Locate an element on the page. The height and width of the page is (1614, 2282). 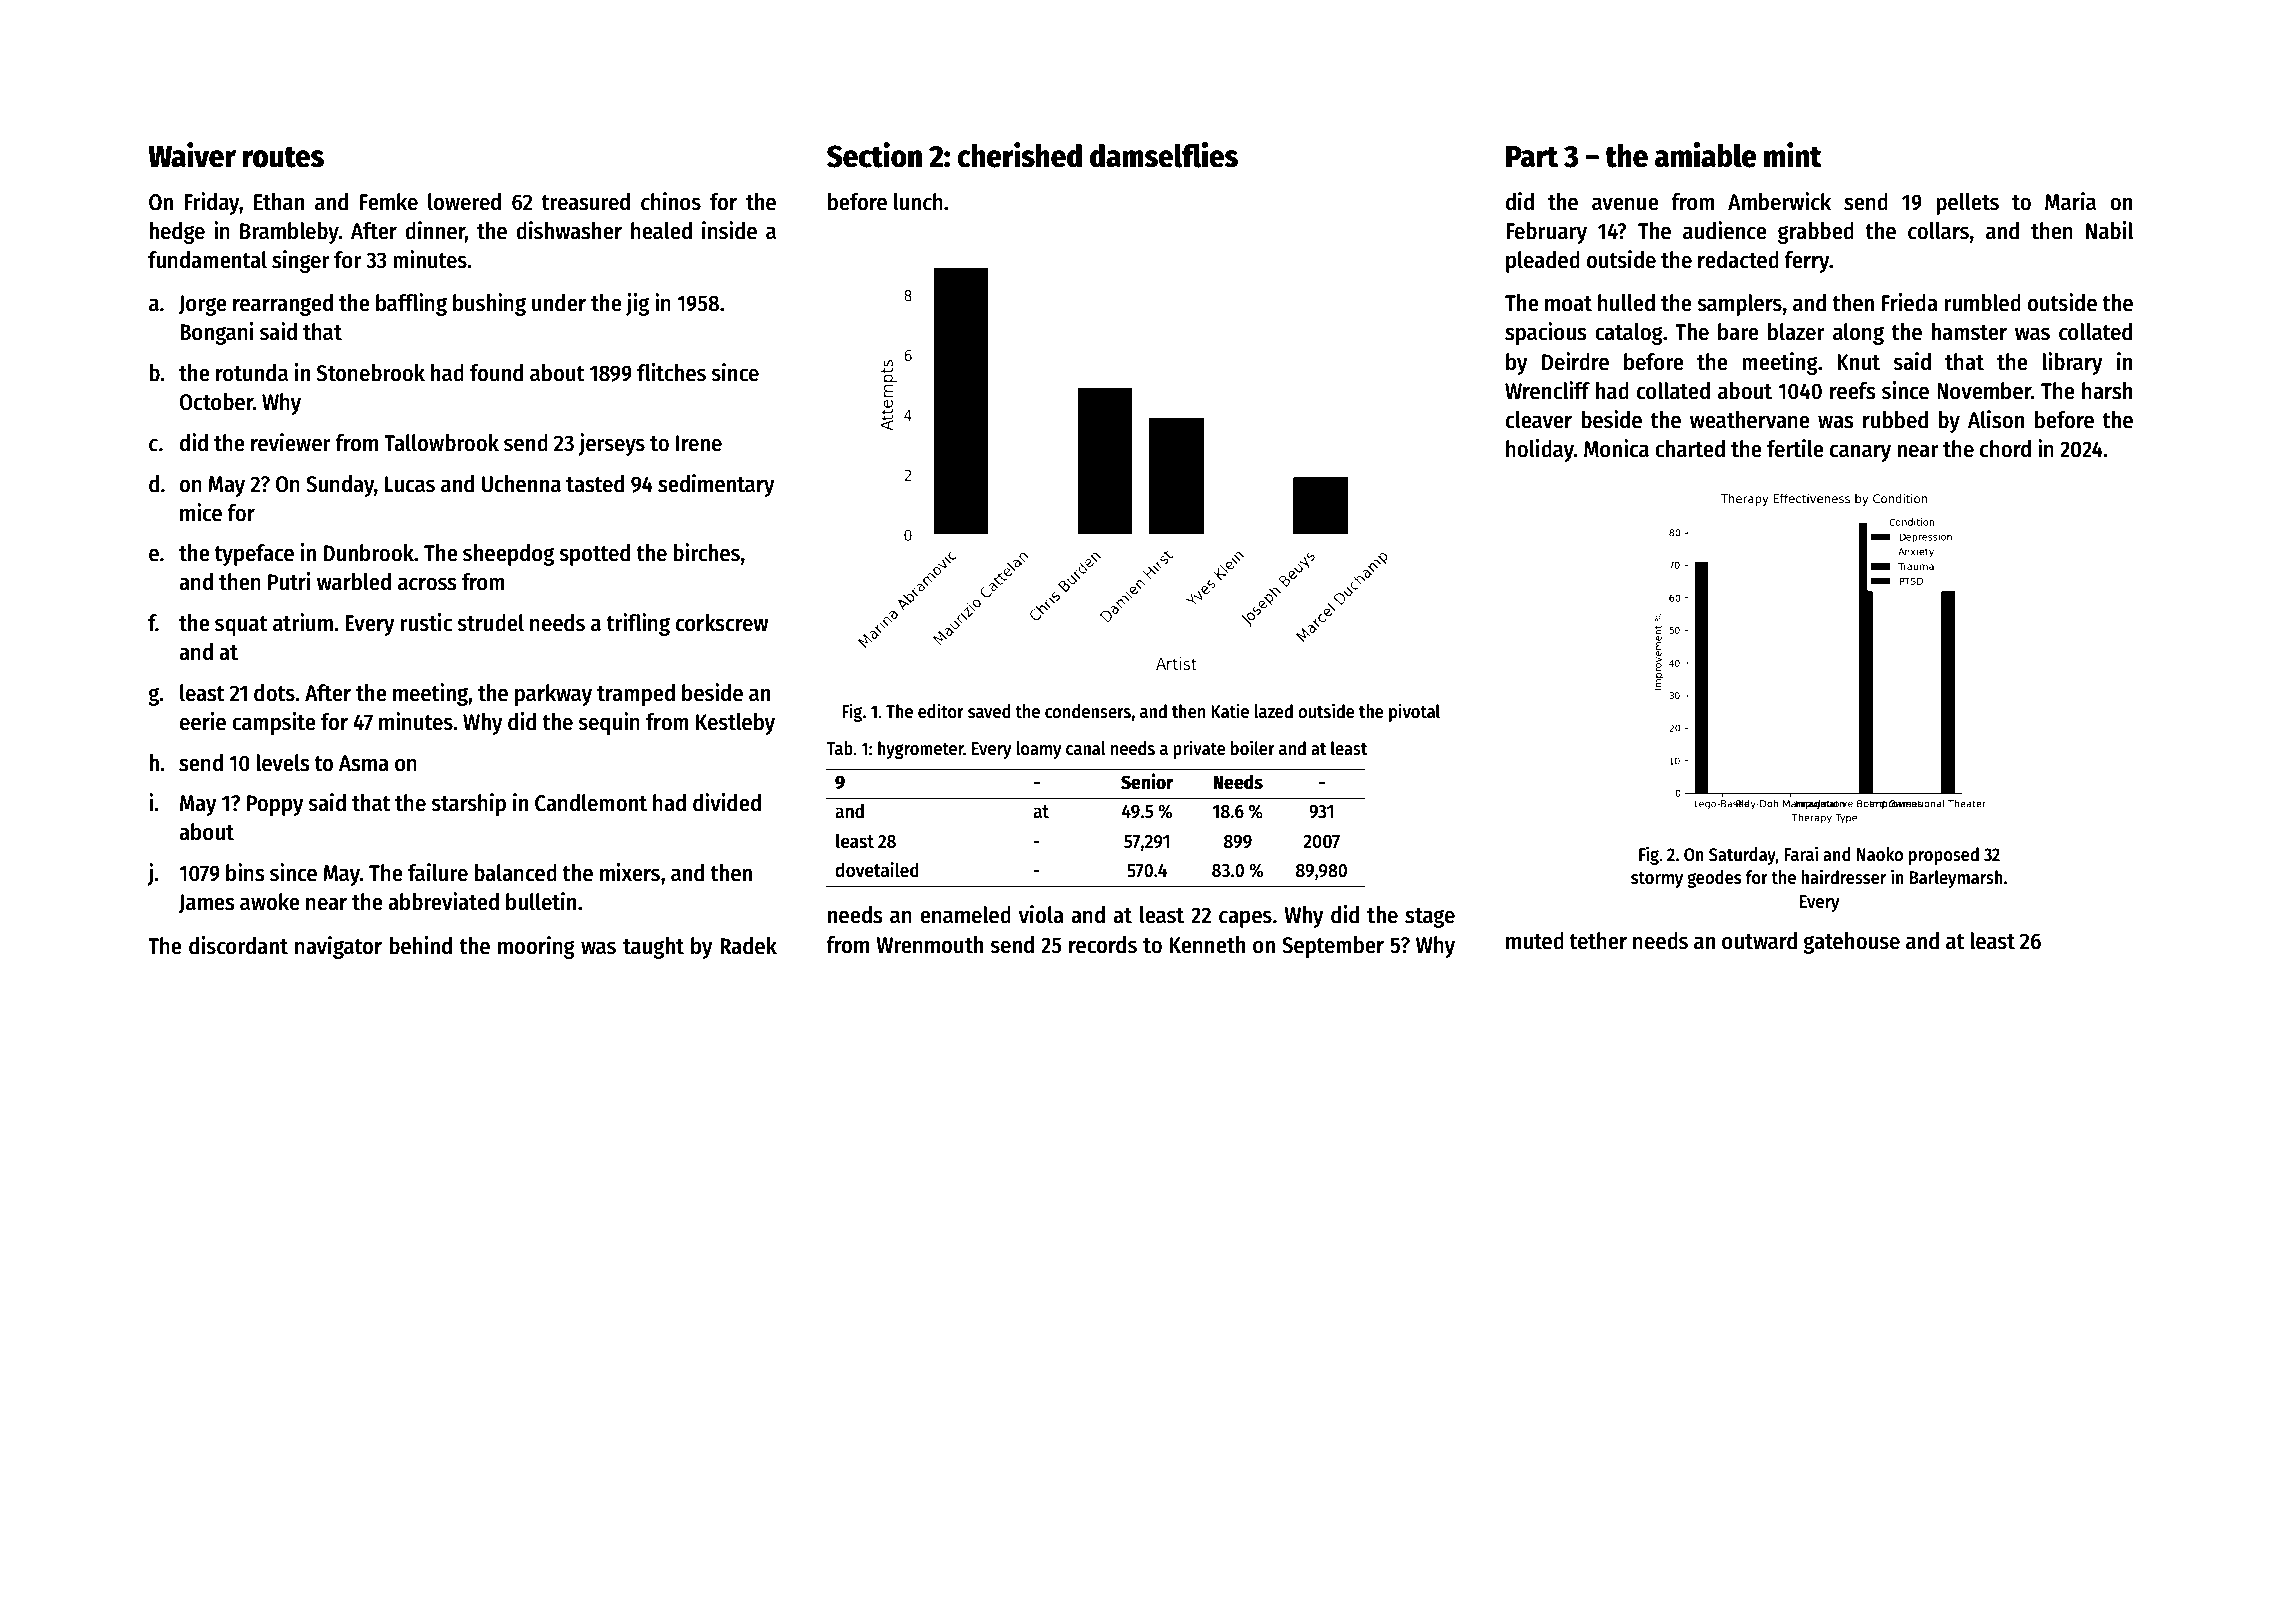
Uchenna is located at coordinates (521, 484).
